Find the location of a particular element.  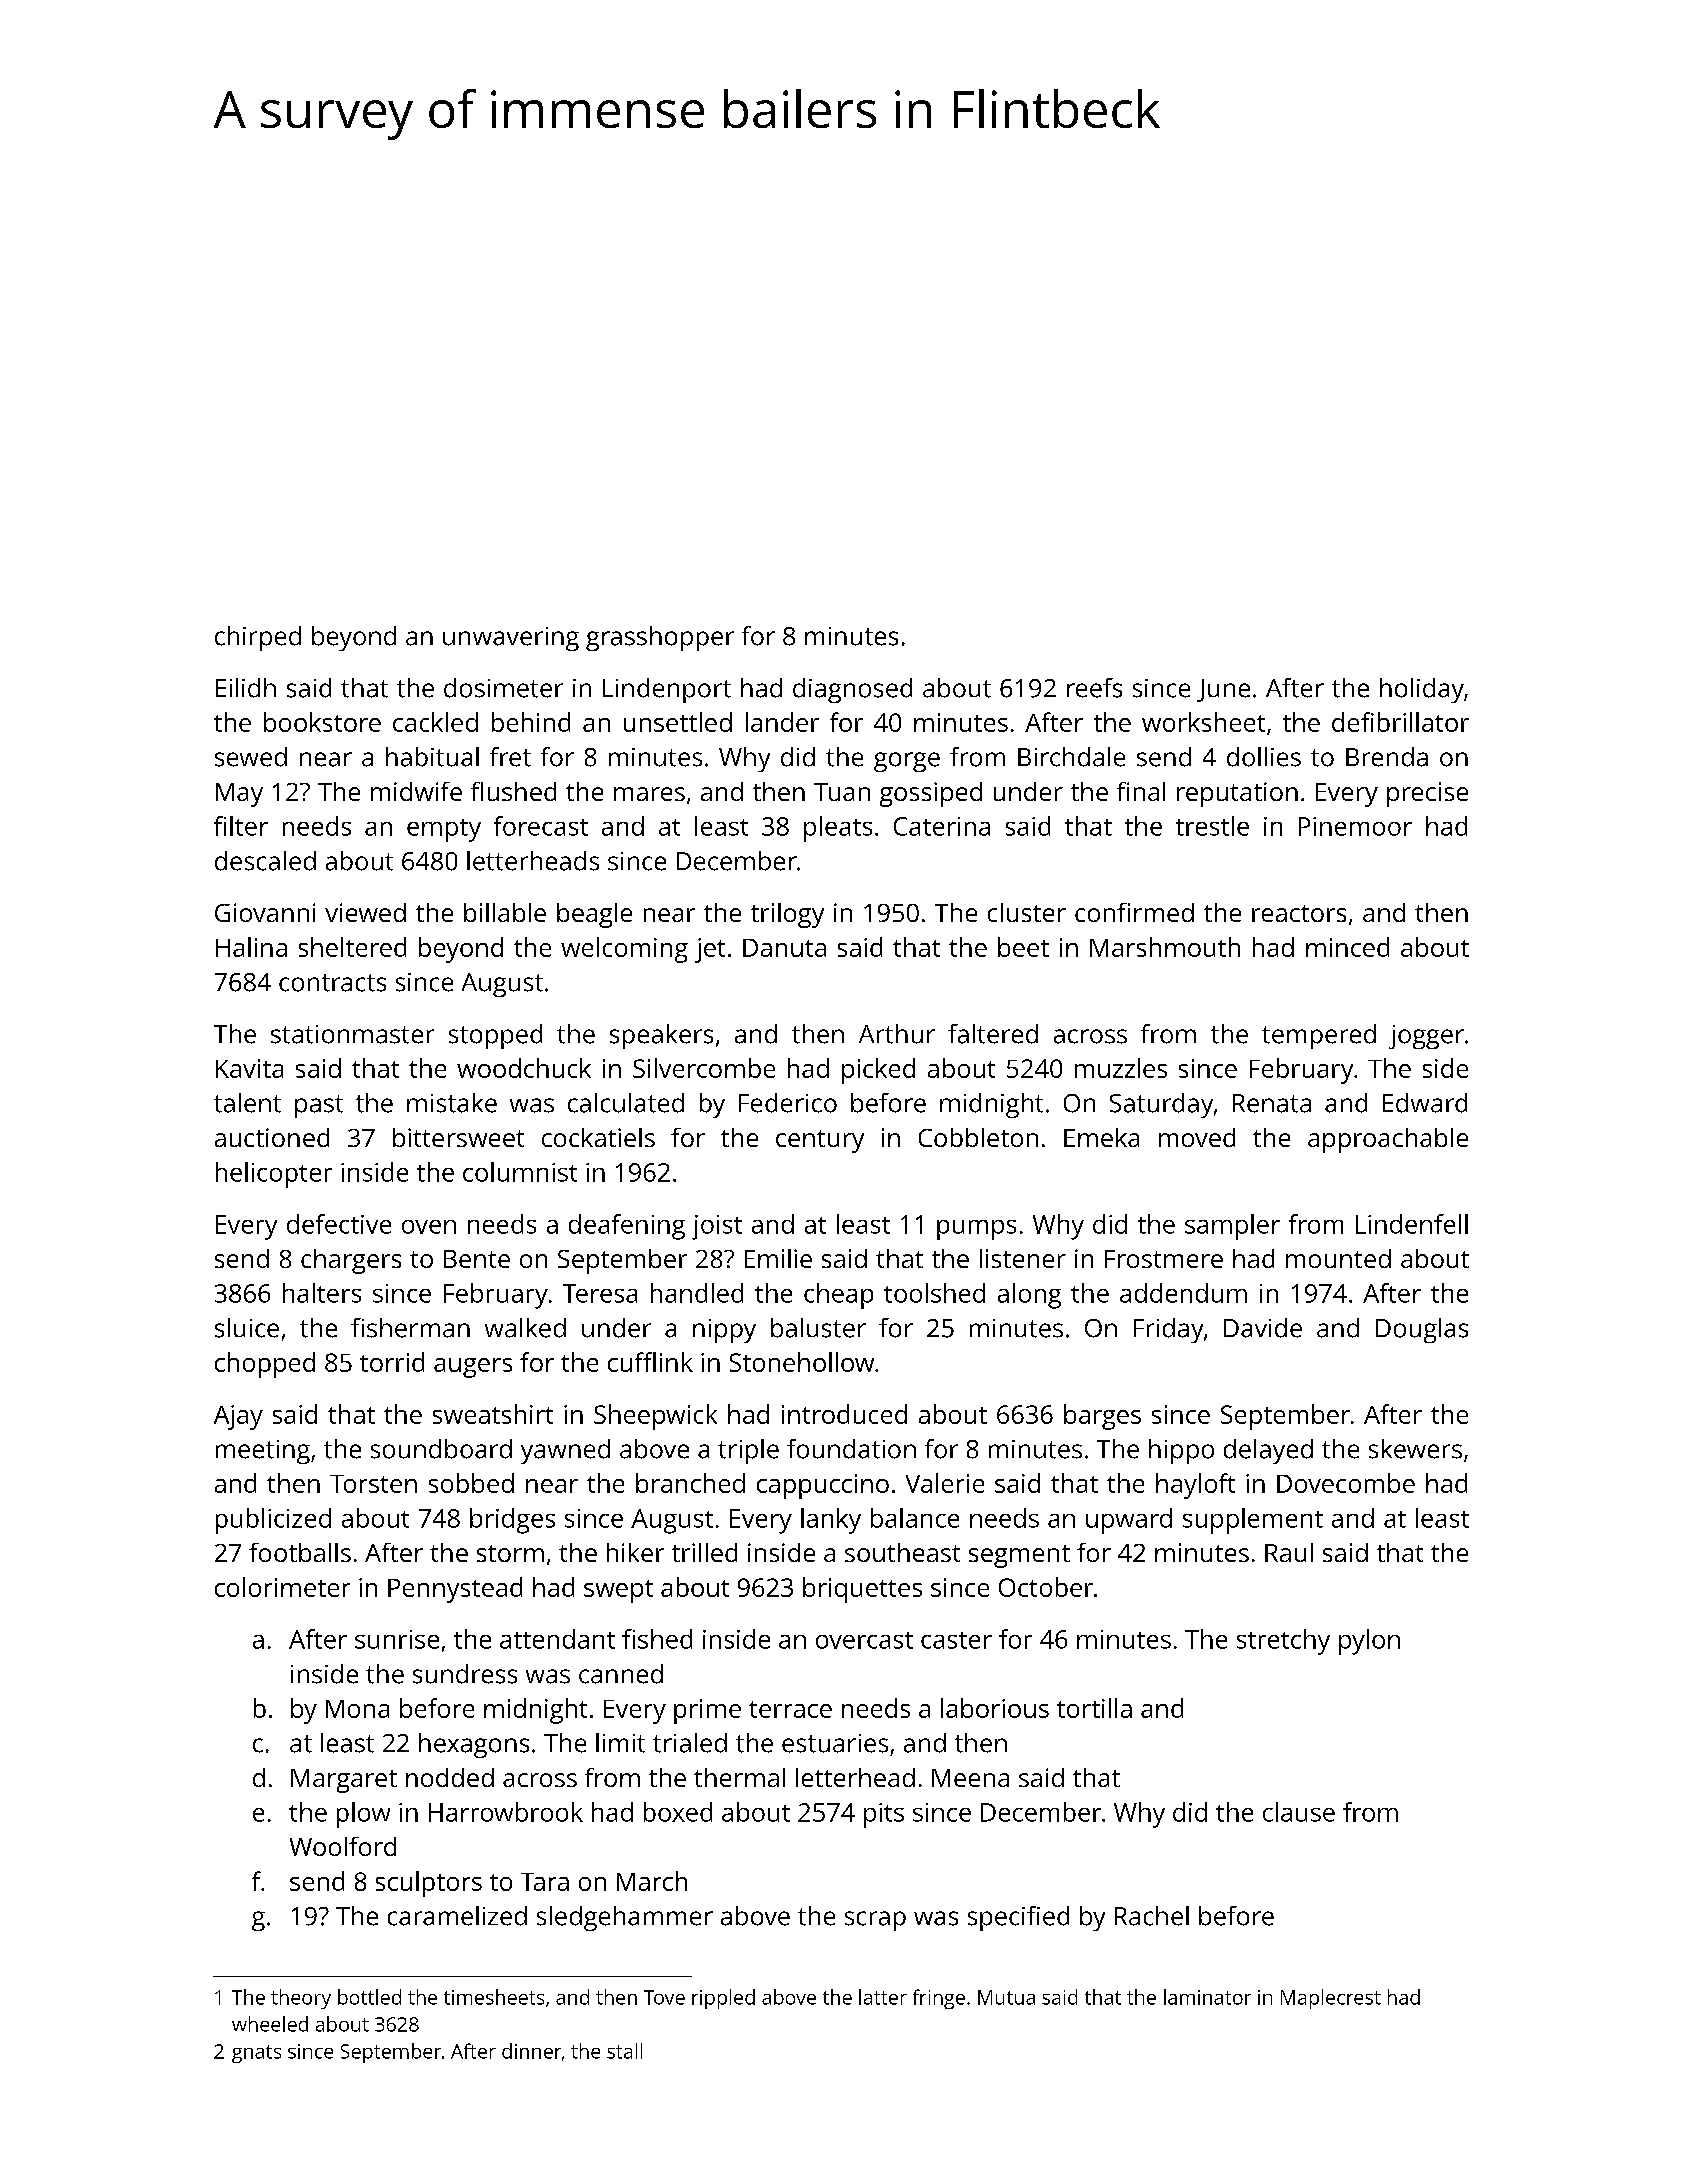

Woolford is located at coordinates (343, 1846).
